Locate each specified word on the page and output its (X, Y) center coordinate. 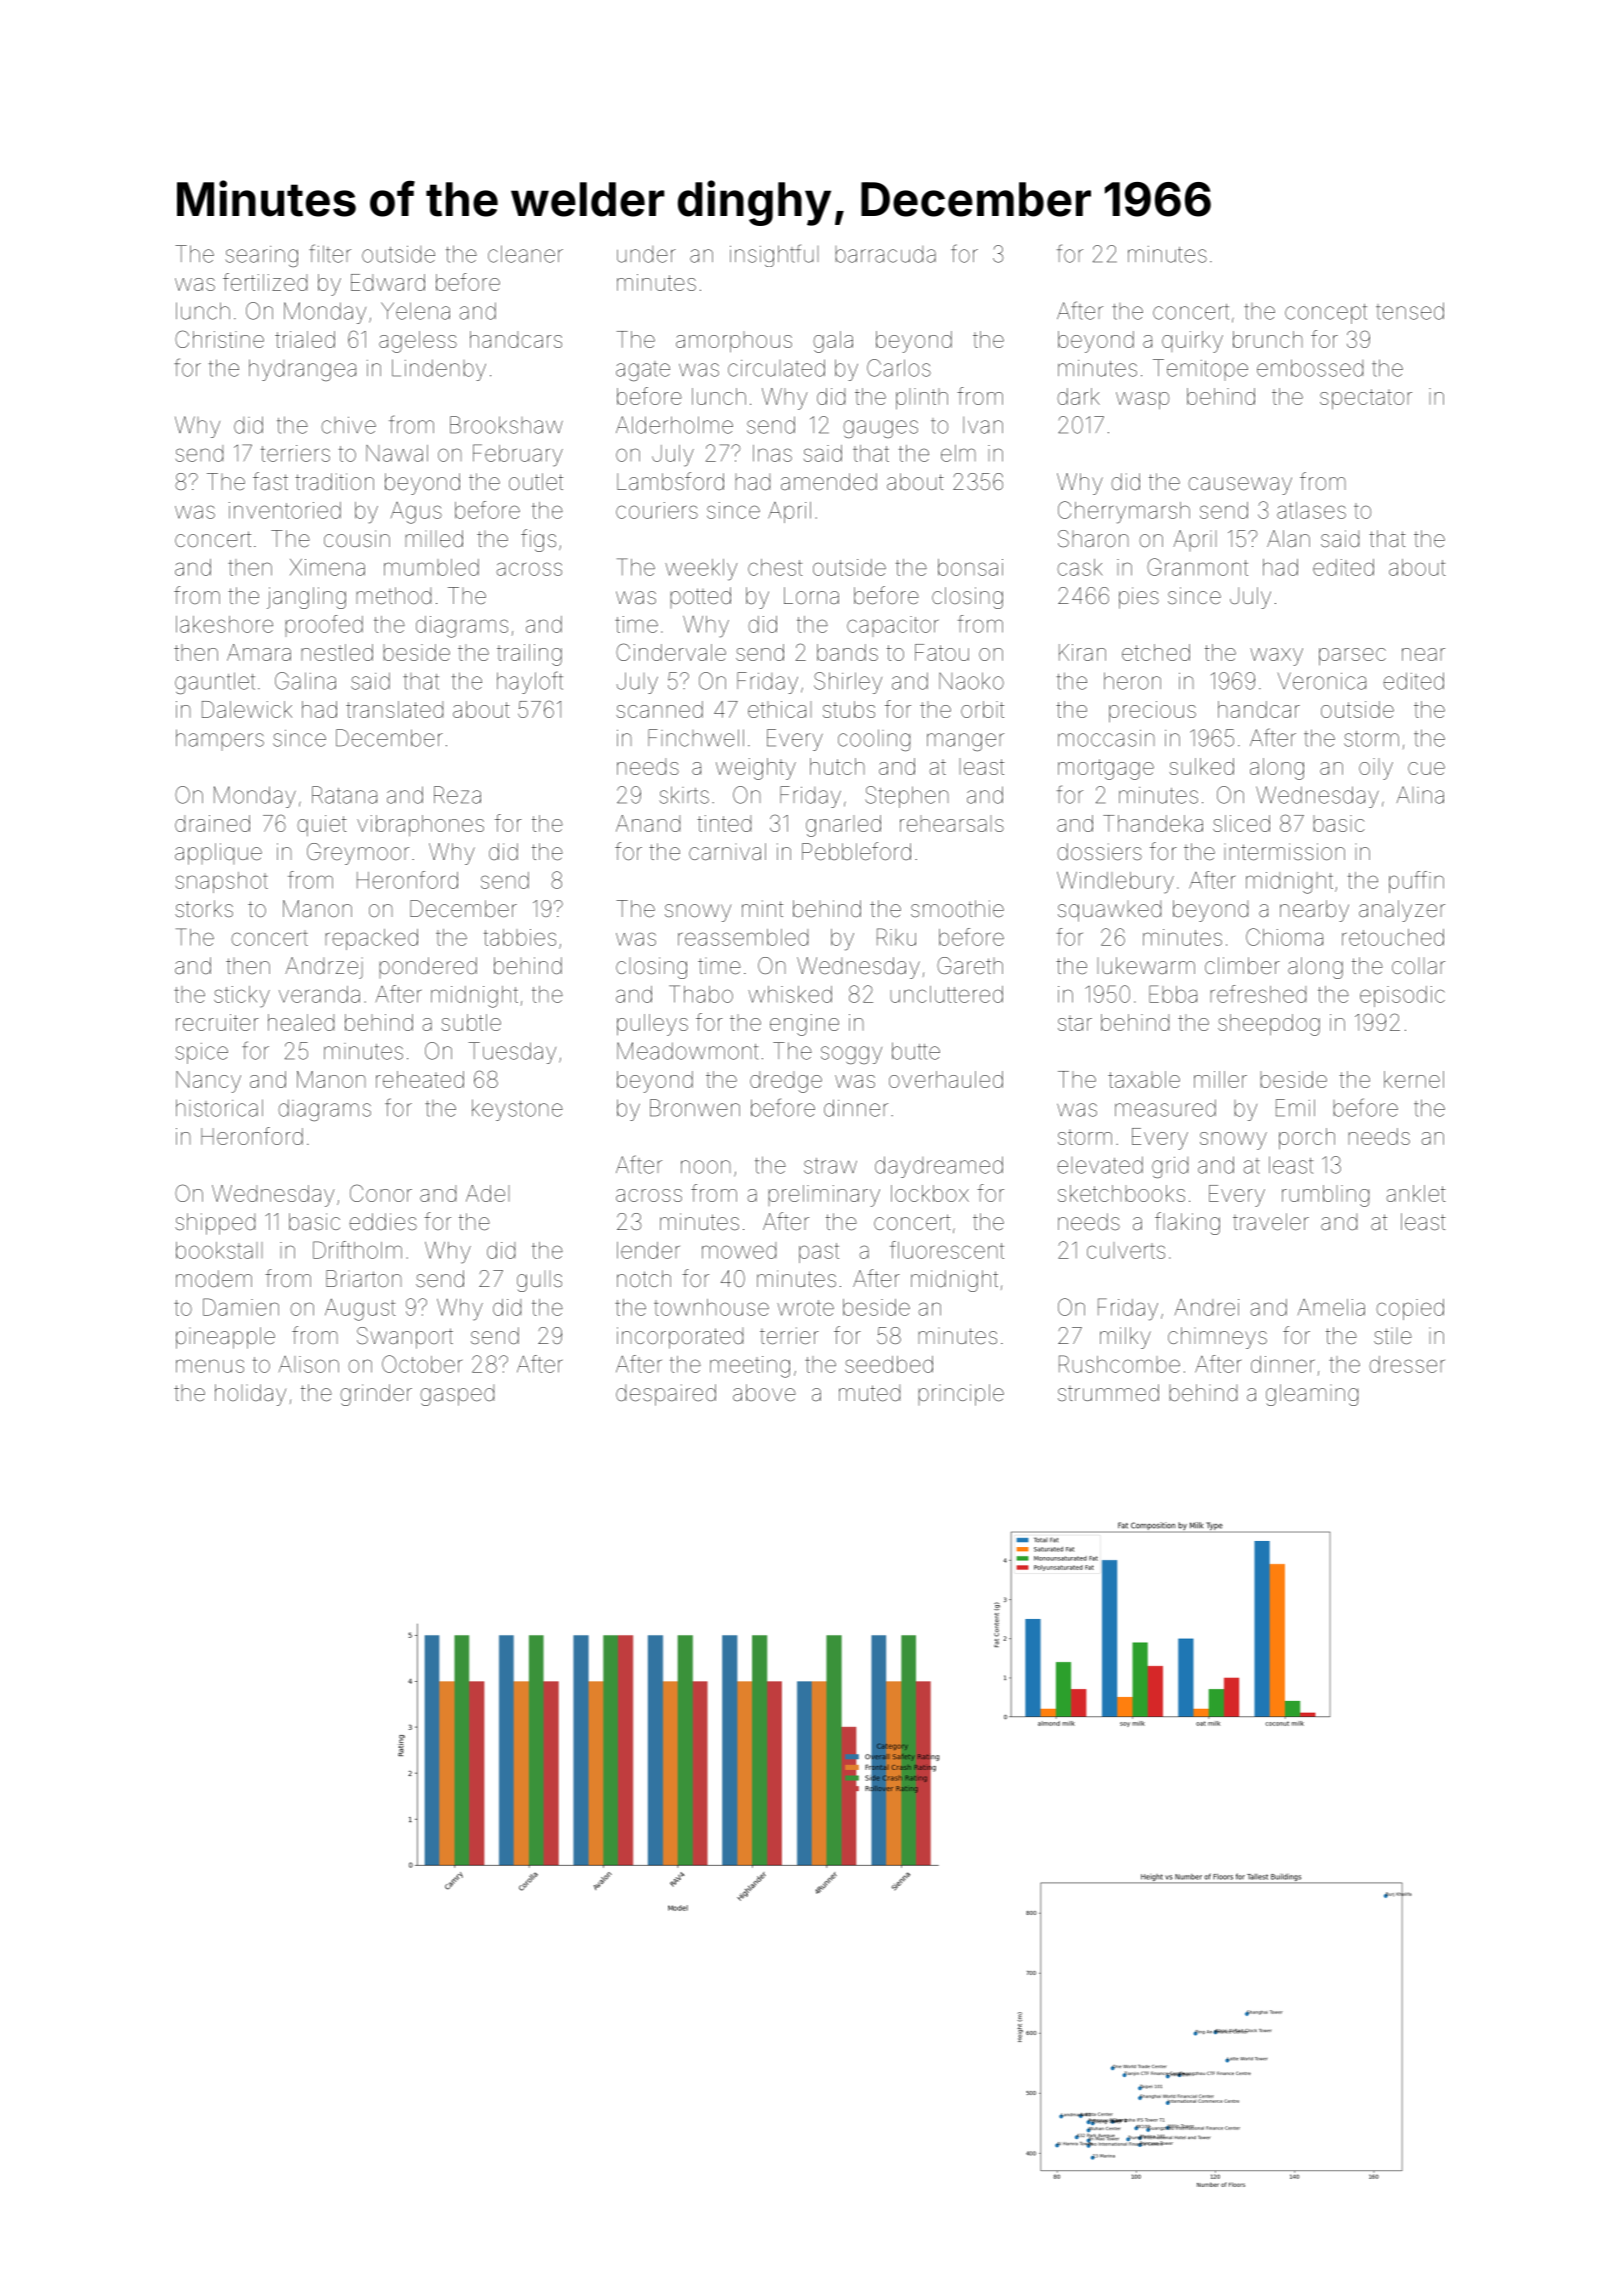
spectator (1366, 399)
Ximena (327, 567)
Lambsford (670, 481)
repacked (371, 939)
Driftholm (357, 1250)
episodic (1402, 996)
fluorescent (947, 1250)
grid (1170, 1167)
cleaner (525, 254)
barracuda (885, 254)
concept (1326, 314)
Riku (896, 937)
